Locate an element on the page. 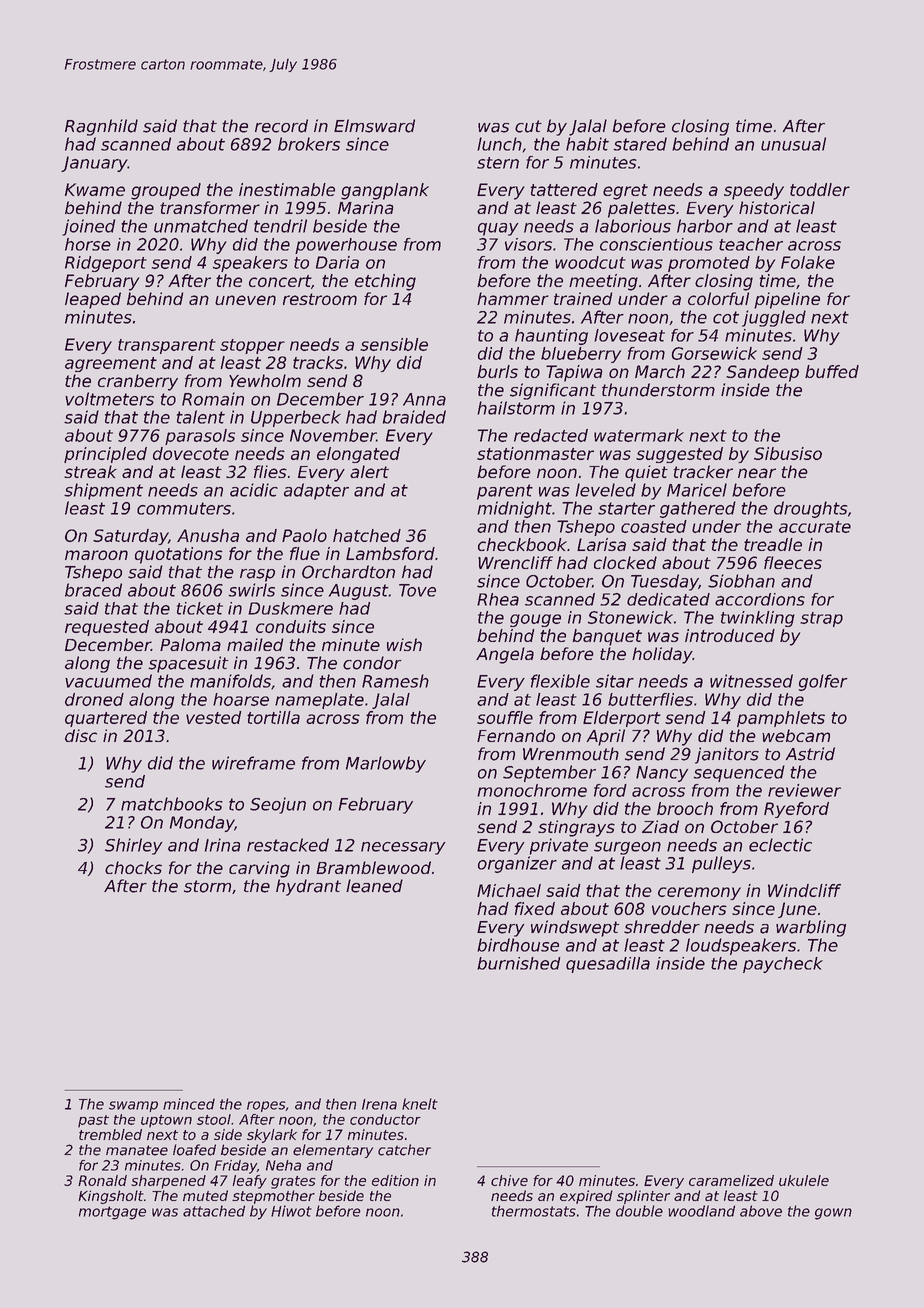 The image size is (924, 1308). quay is located at coordinates (498, 229).
